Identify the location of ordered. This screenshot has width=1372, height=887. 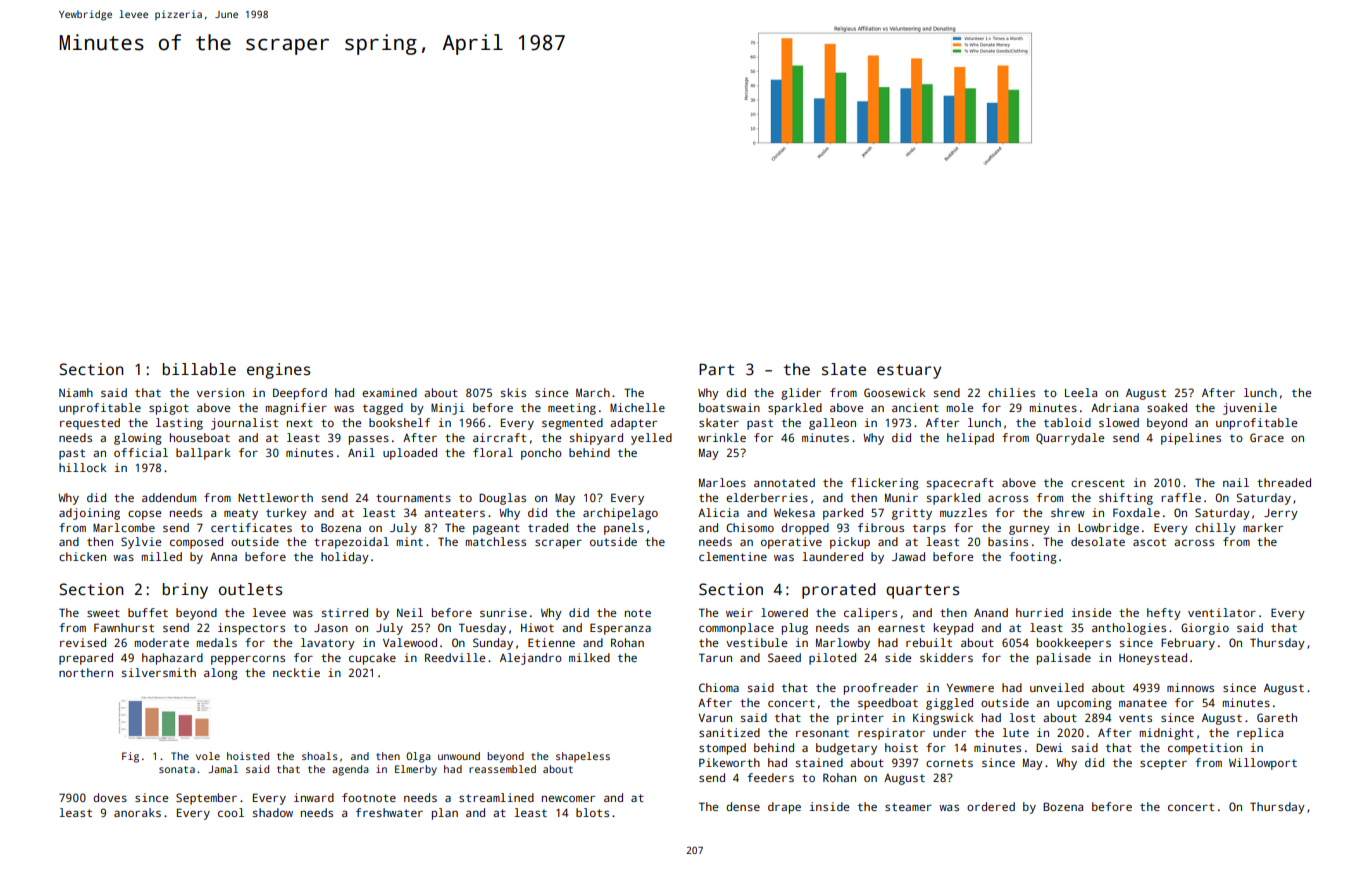
(991, 806).
